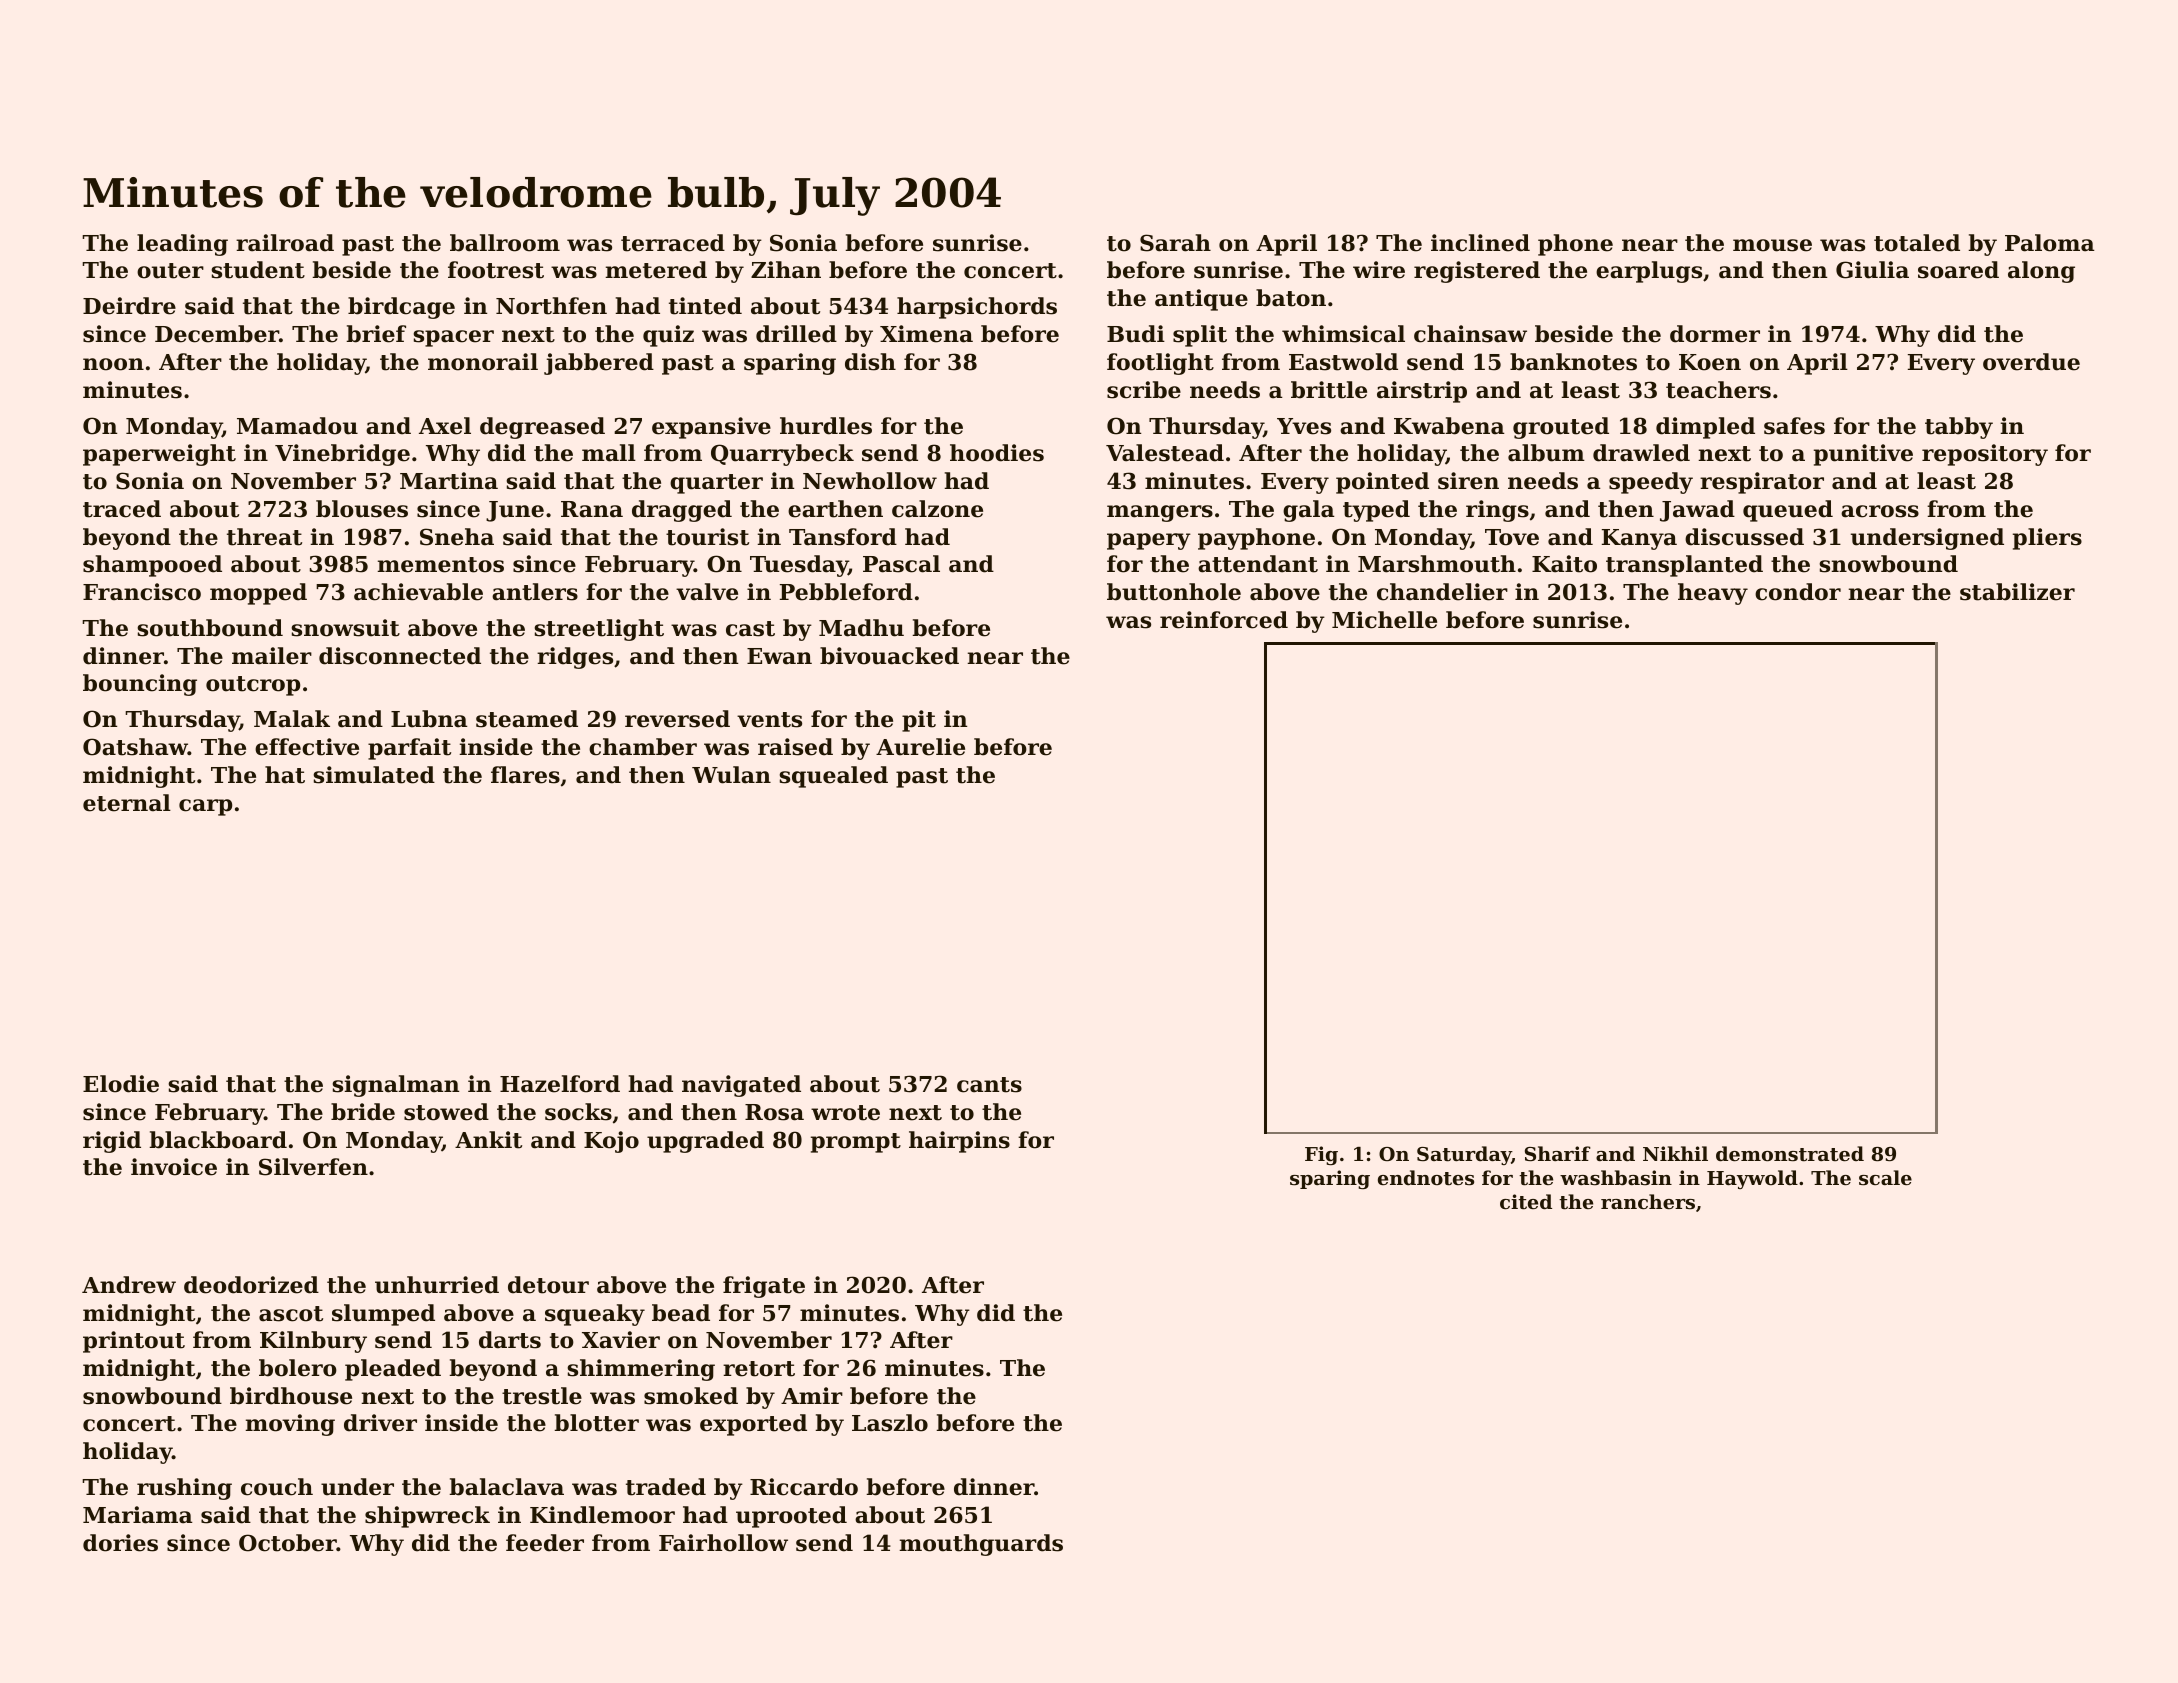 The height and width of the document is (1683, 2178). What do you see at coordinates (1790, 1154) in the document?
I see `demonstrated` at bounding box center [1790, 1154].
